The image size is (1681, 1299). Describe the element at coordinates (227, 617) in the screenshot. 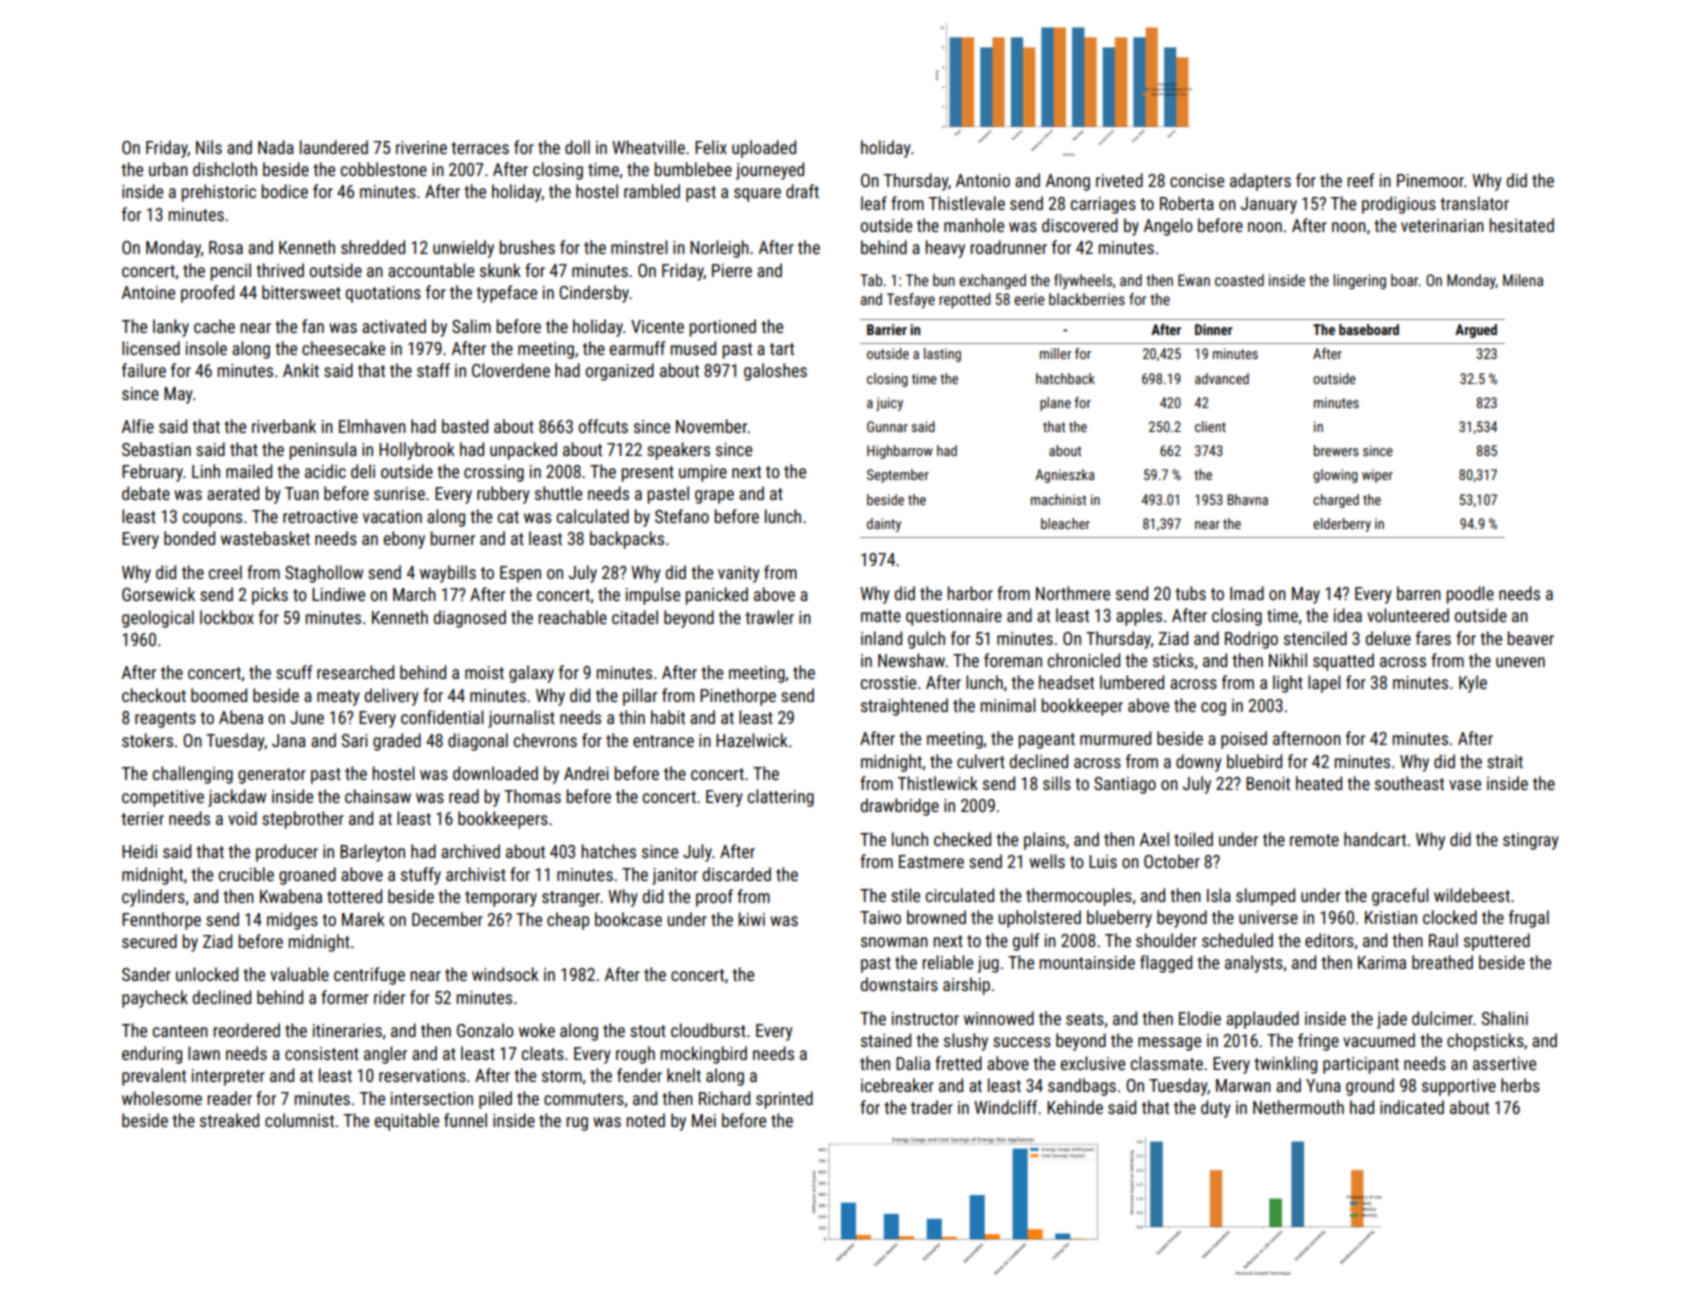

I see `lockbox` at that location.
